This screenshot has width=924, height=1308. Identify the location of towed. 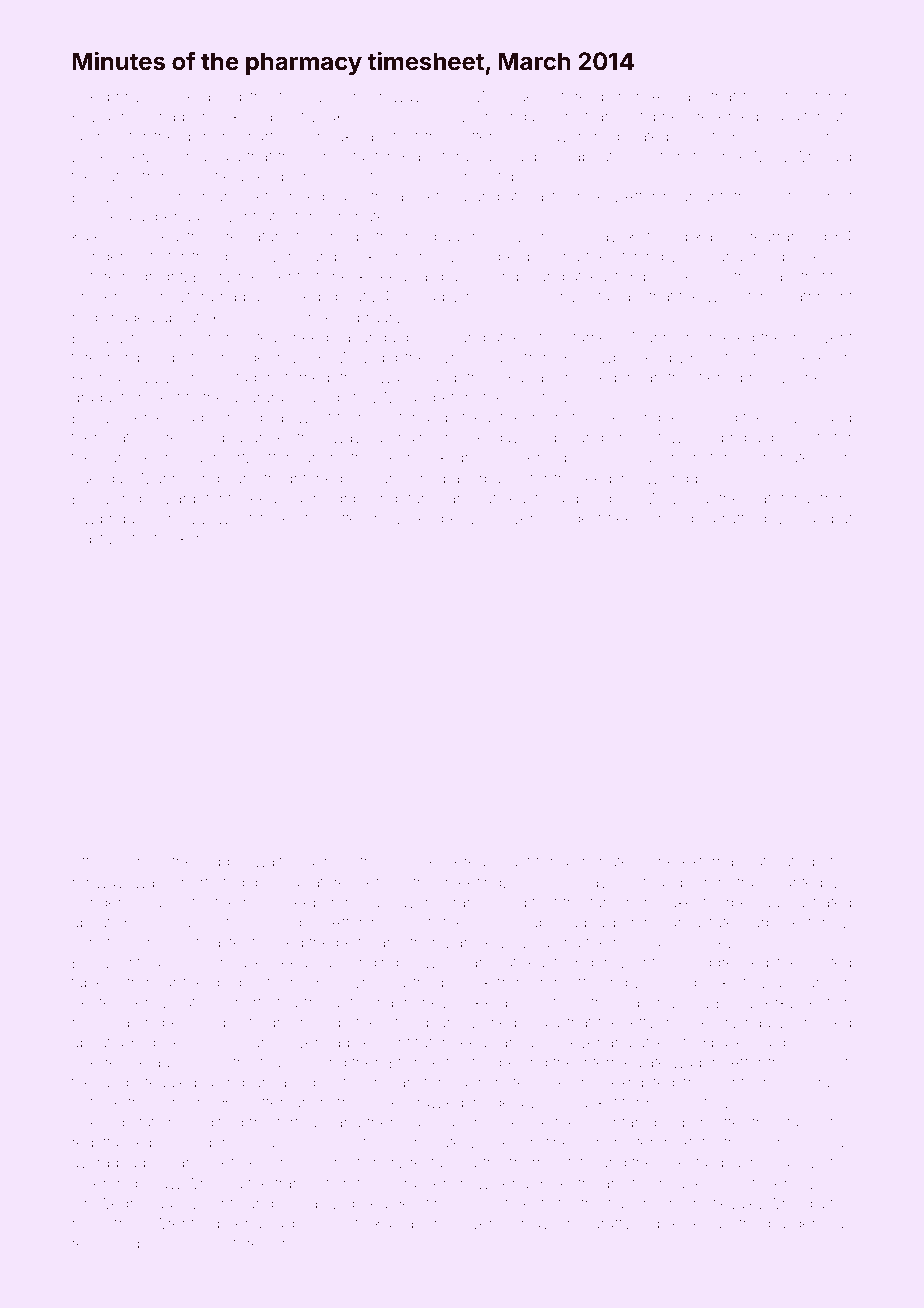
(679, 437).
